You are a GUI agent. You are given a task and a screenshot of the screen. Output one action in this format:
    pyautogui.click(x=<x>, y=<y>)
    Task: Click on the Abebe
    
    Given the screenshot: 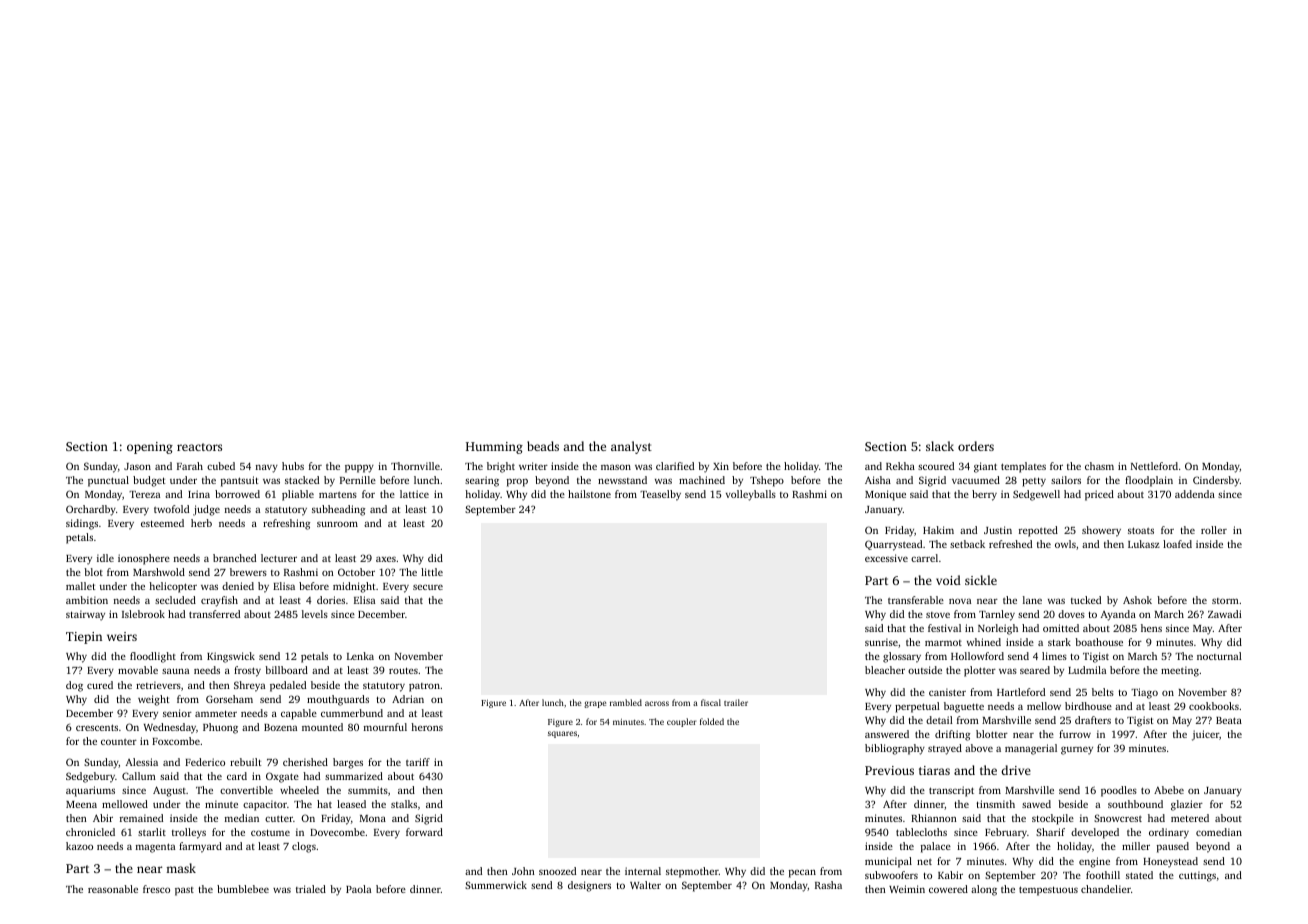 What is the action you would take?
    pyautogui.click(x=1169, y=790)
